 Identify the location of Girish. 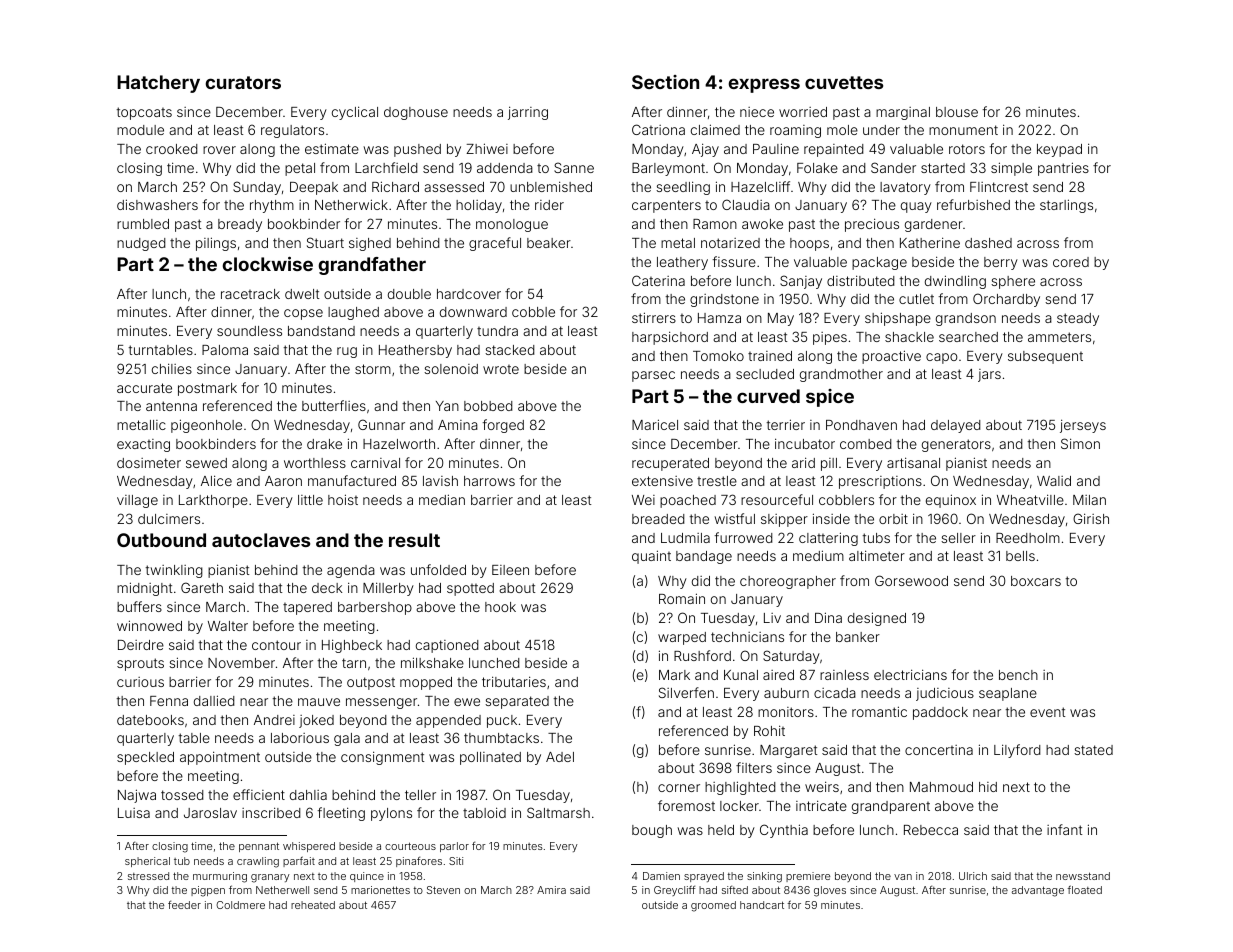
(1091, 518).
